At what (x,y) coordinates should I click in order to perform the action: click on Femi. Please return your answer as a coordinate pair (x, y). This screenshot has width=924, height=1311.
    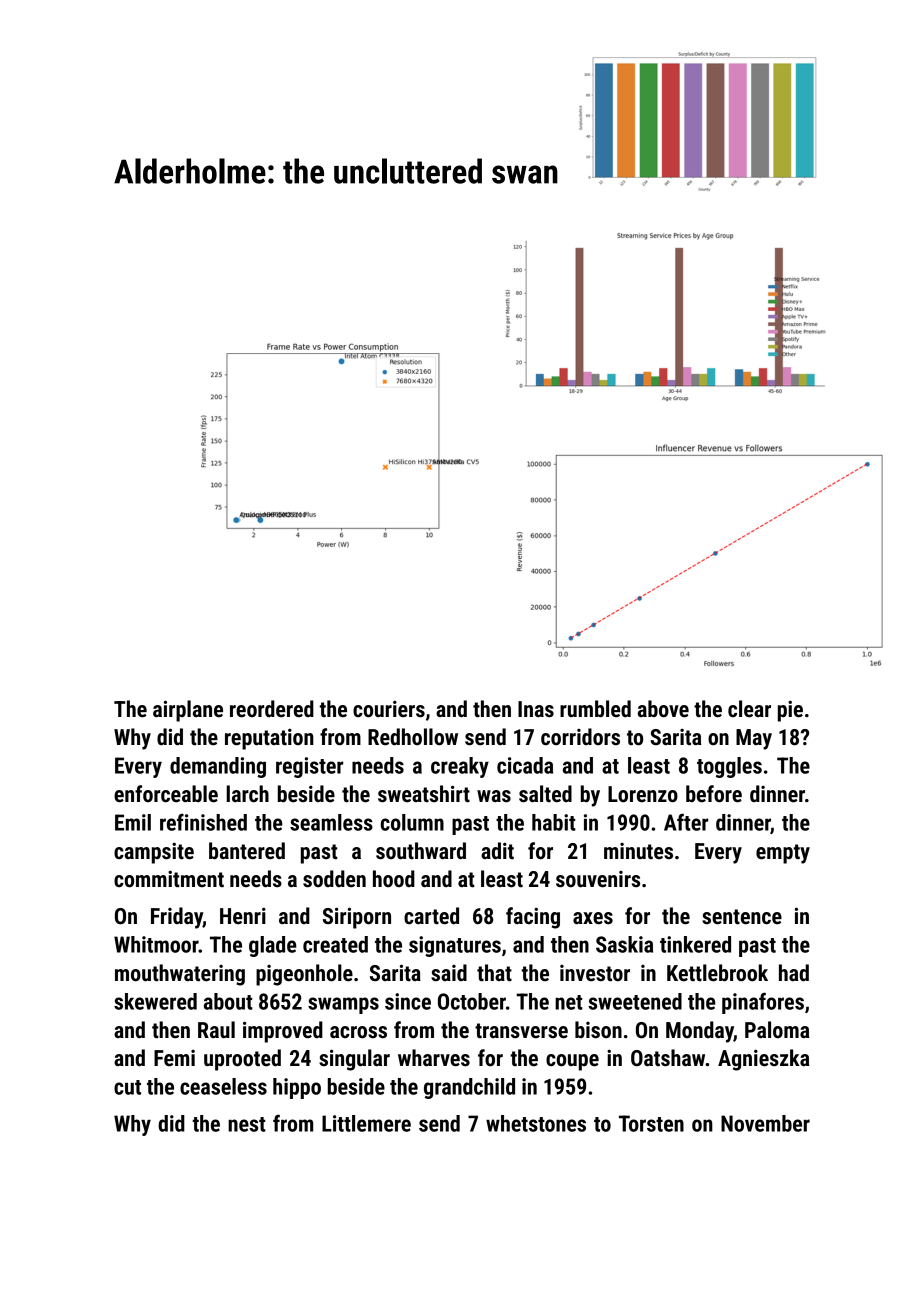
    Looking at the image, I should click on (174, 1058).
